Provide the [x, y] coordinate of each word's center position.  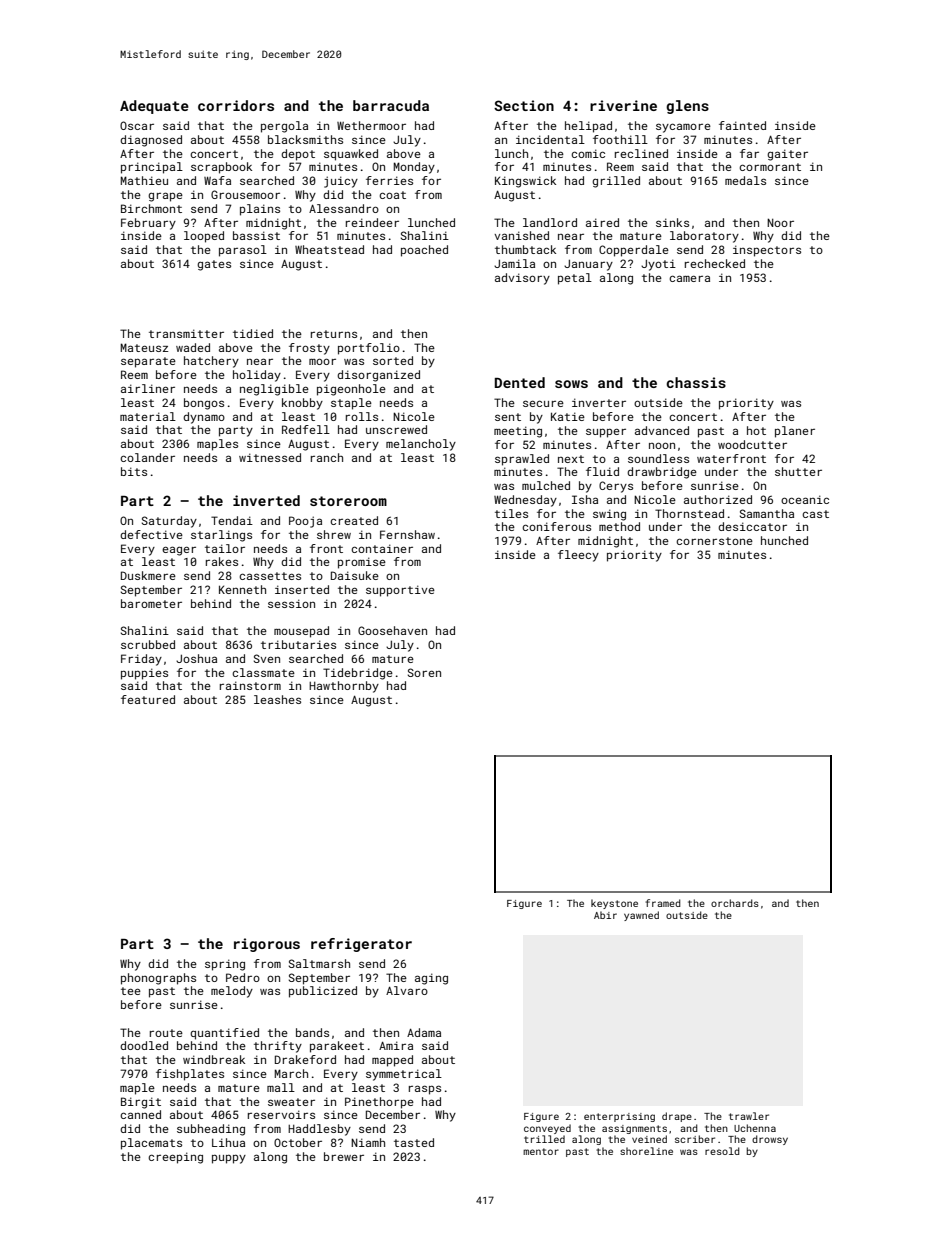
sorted [393, 360]
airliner [148, 388]
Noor [780, 222]
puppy [229, 1159]
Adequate [154, 107]
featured [148, 699]
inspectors [767, 251]
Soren [424, 672]
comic [588, 153]
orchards [735, 903]
